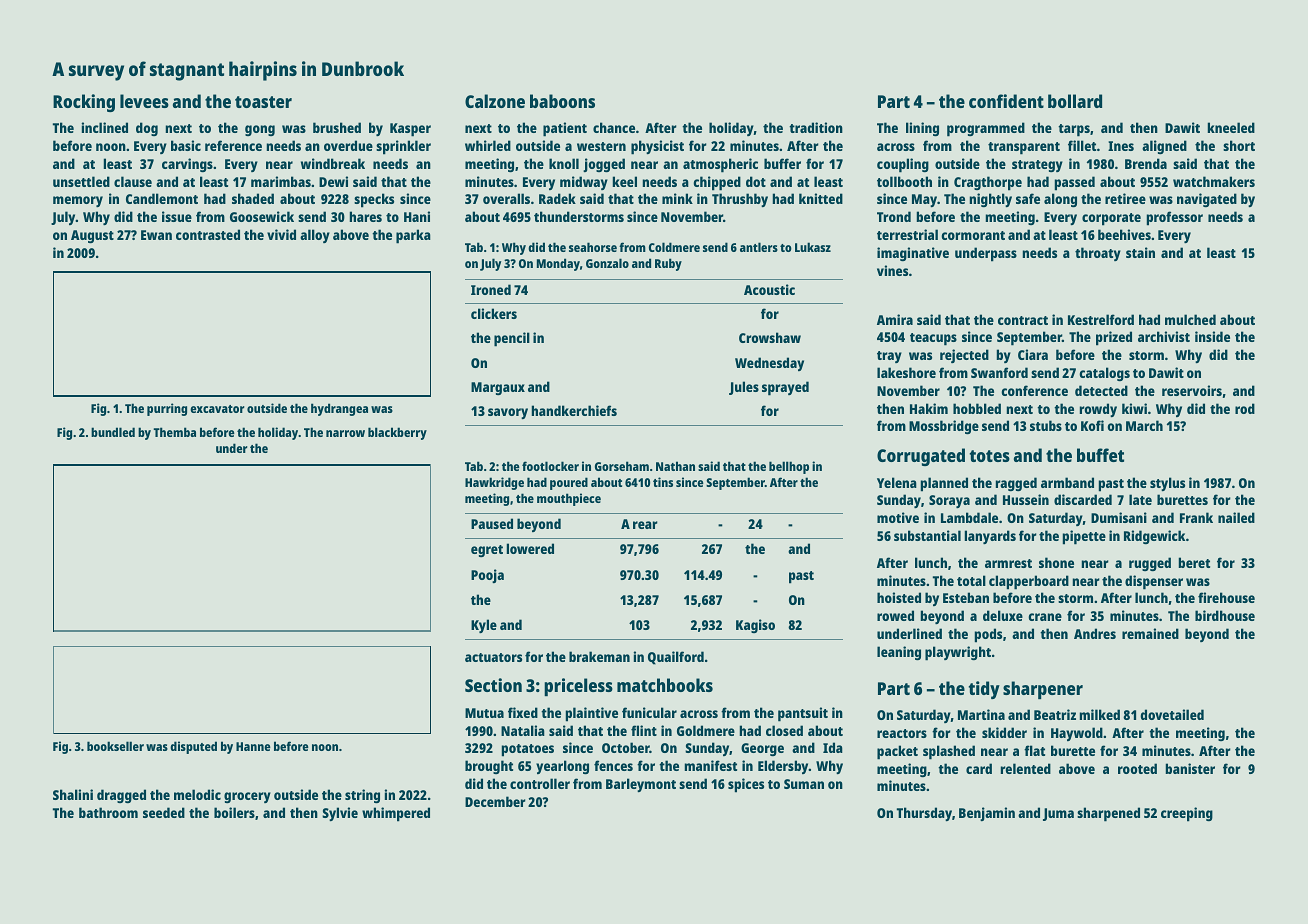 The height and width of the screenshot is (924, 1308). What do you see at coordinates (1095, 633) in the screenshot?
I see `Andres` at bounding box center [1095, 633].
